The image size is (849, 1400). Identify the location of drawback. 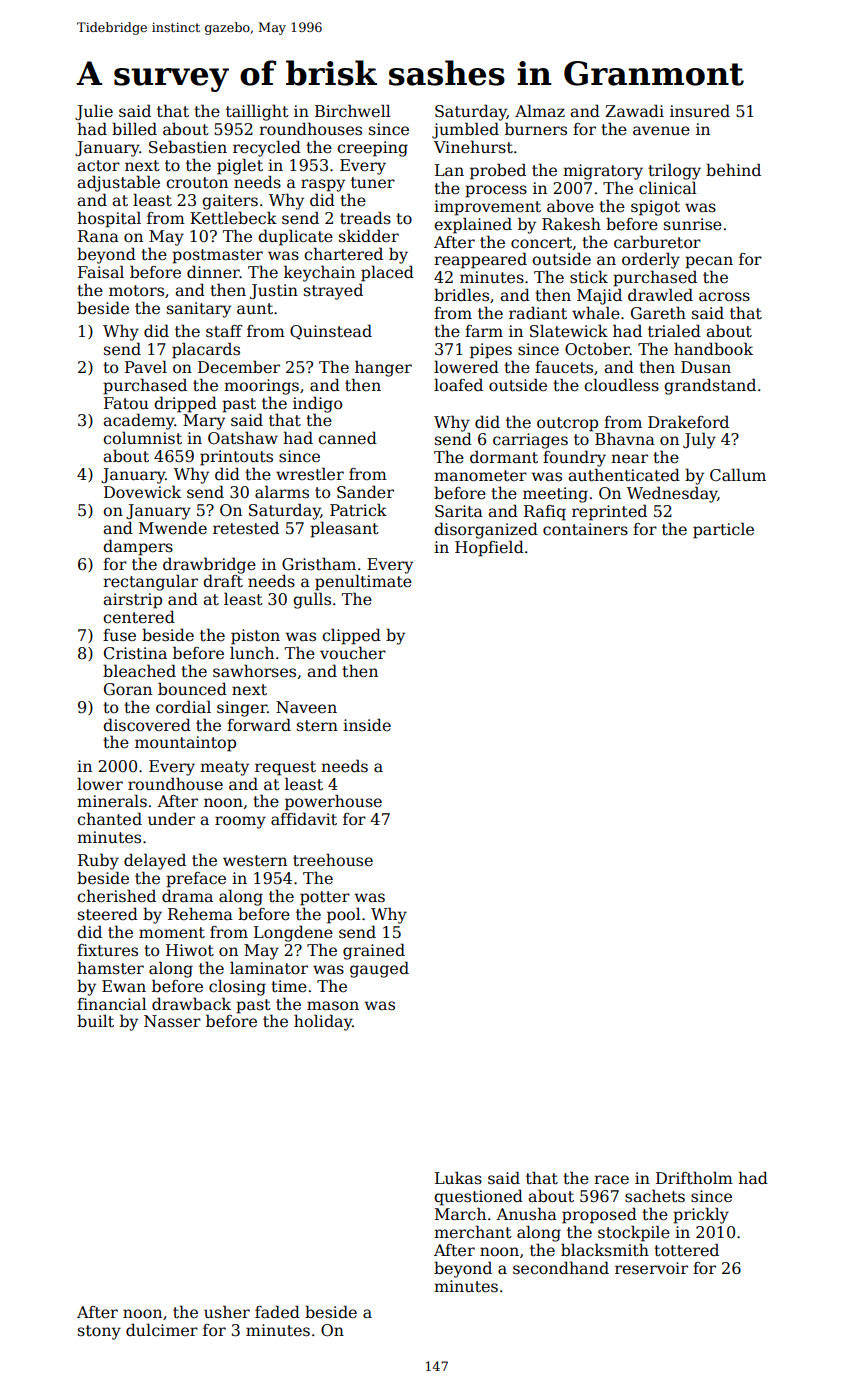
(191, 1004).
